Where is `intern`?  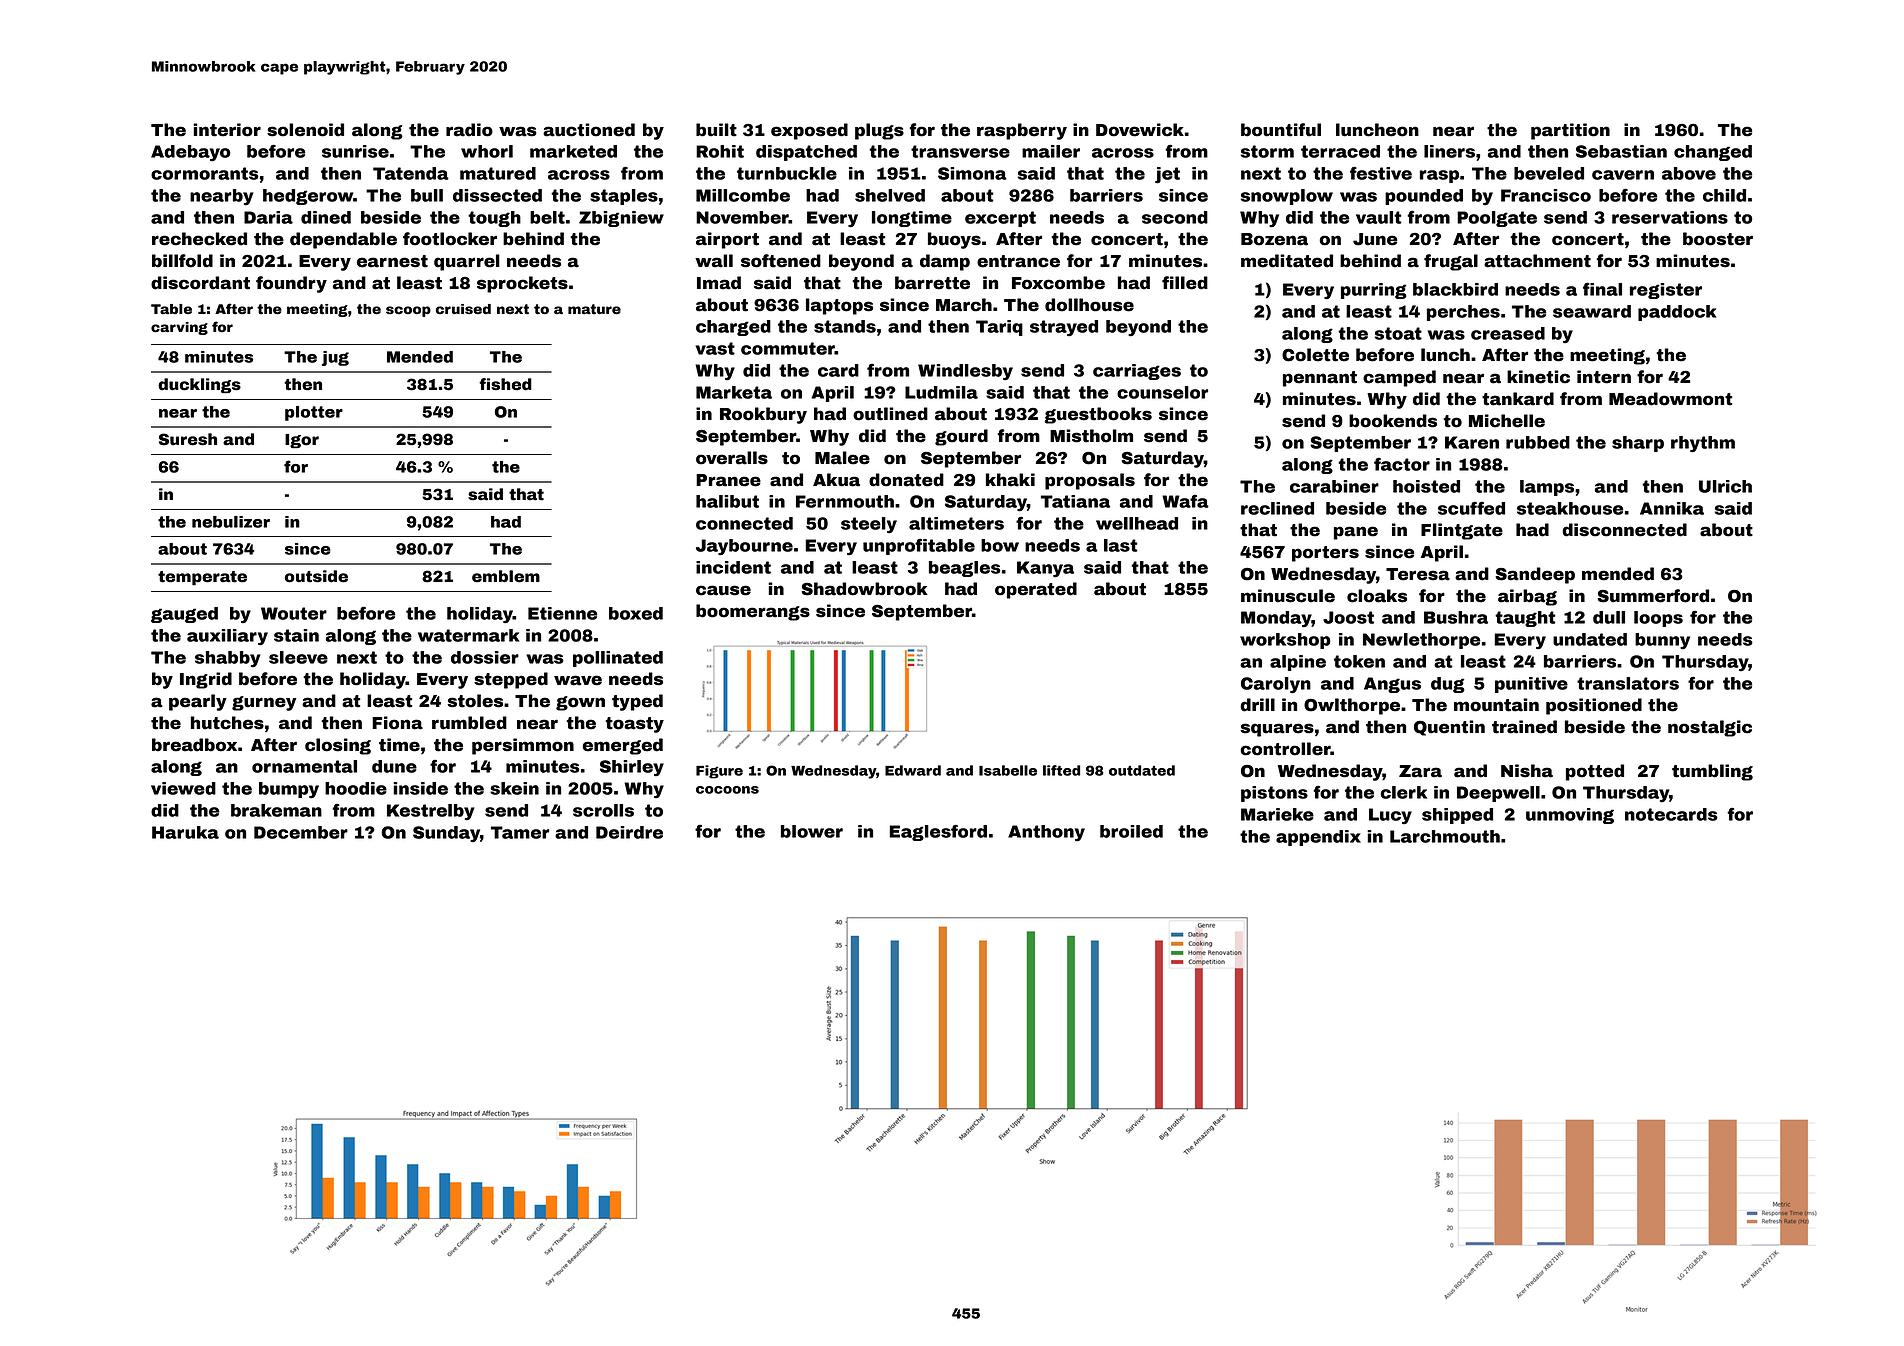
intern is located at coordinates (1604, 377).
